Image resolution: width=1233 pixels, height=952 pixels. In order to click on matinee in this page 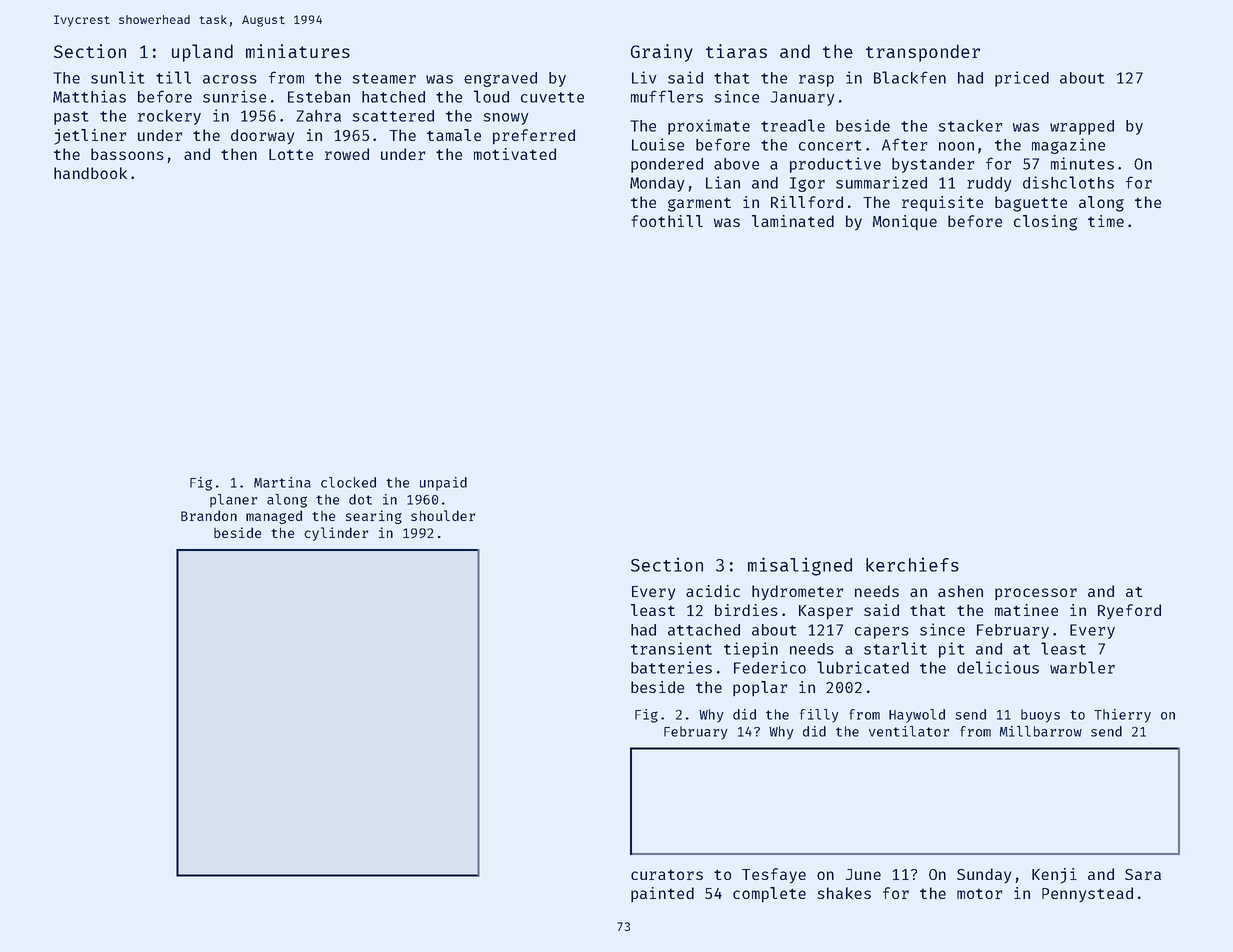, I will do `click(1026, 610)`.
